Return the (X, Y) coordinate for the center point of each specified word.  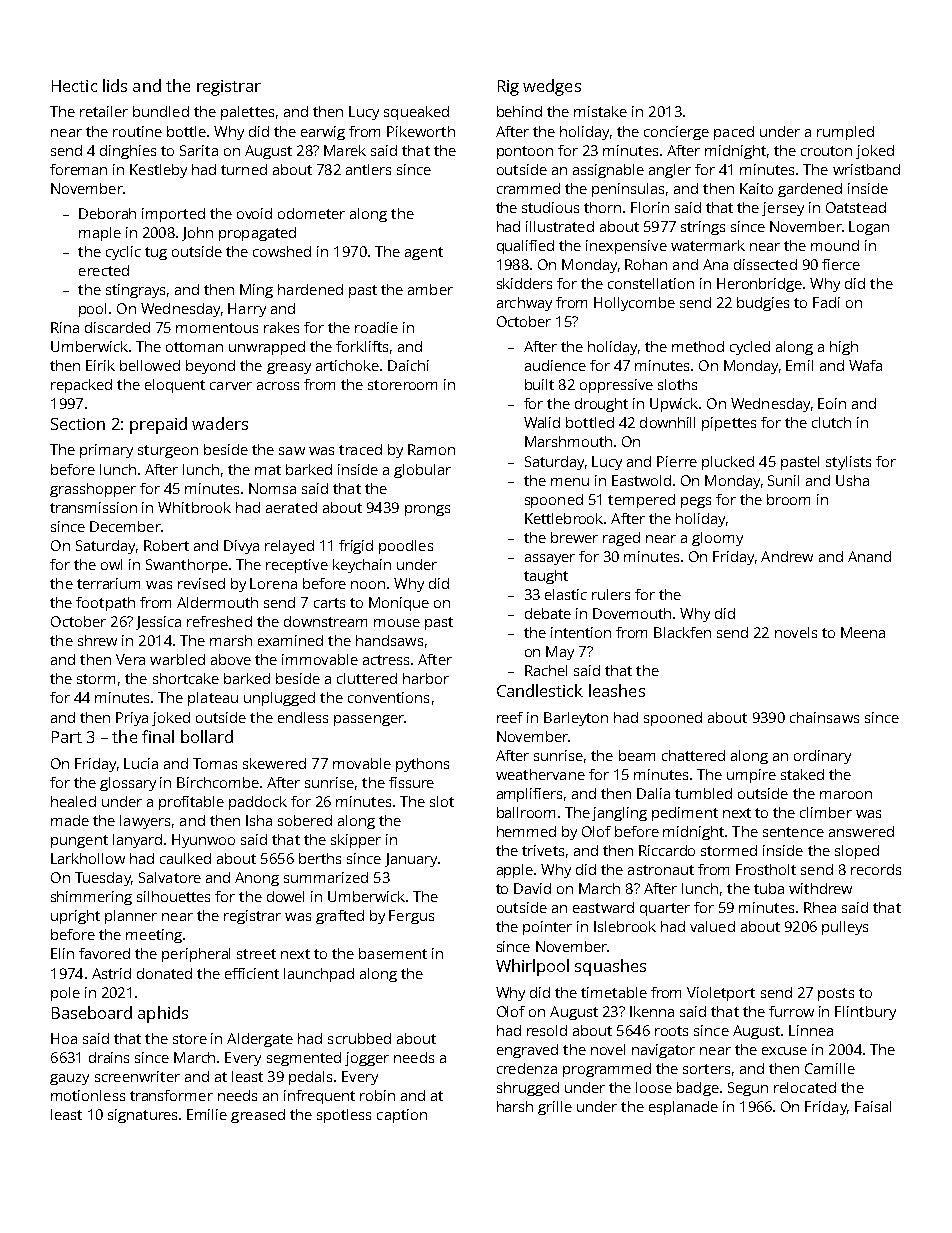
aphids (163, 1014)
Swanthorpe (187, 566)
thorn (602, 207)
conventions (388, 697)
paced (734, 133)
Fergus (411, 917)
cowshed (282, 251)
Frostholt (766, 869)
